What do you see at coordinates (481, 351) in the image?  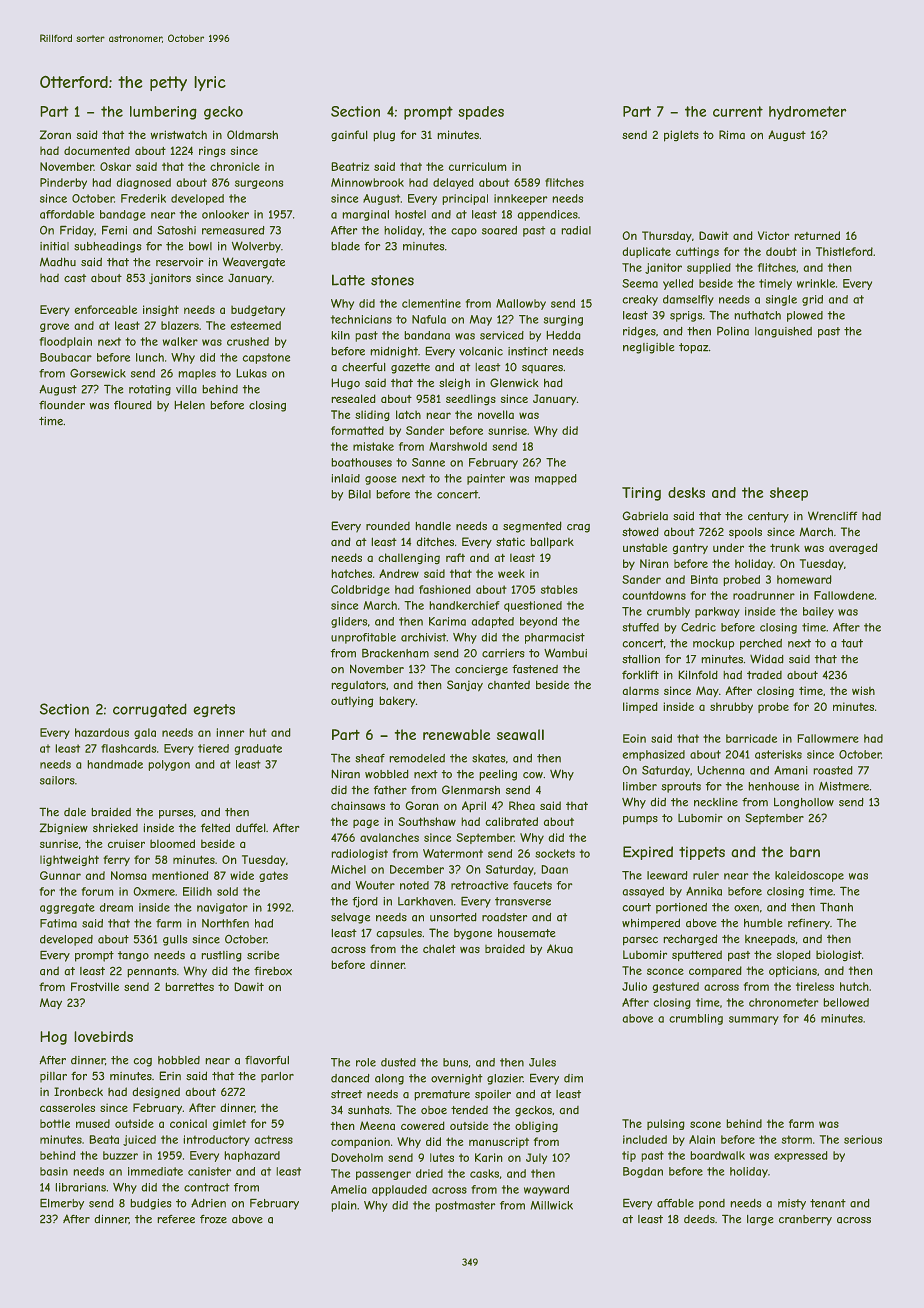 I see `volcanic` at bounding box center [481, 351].
